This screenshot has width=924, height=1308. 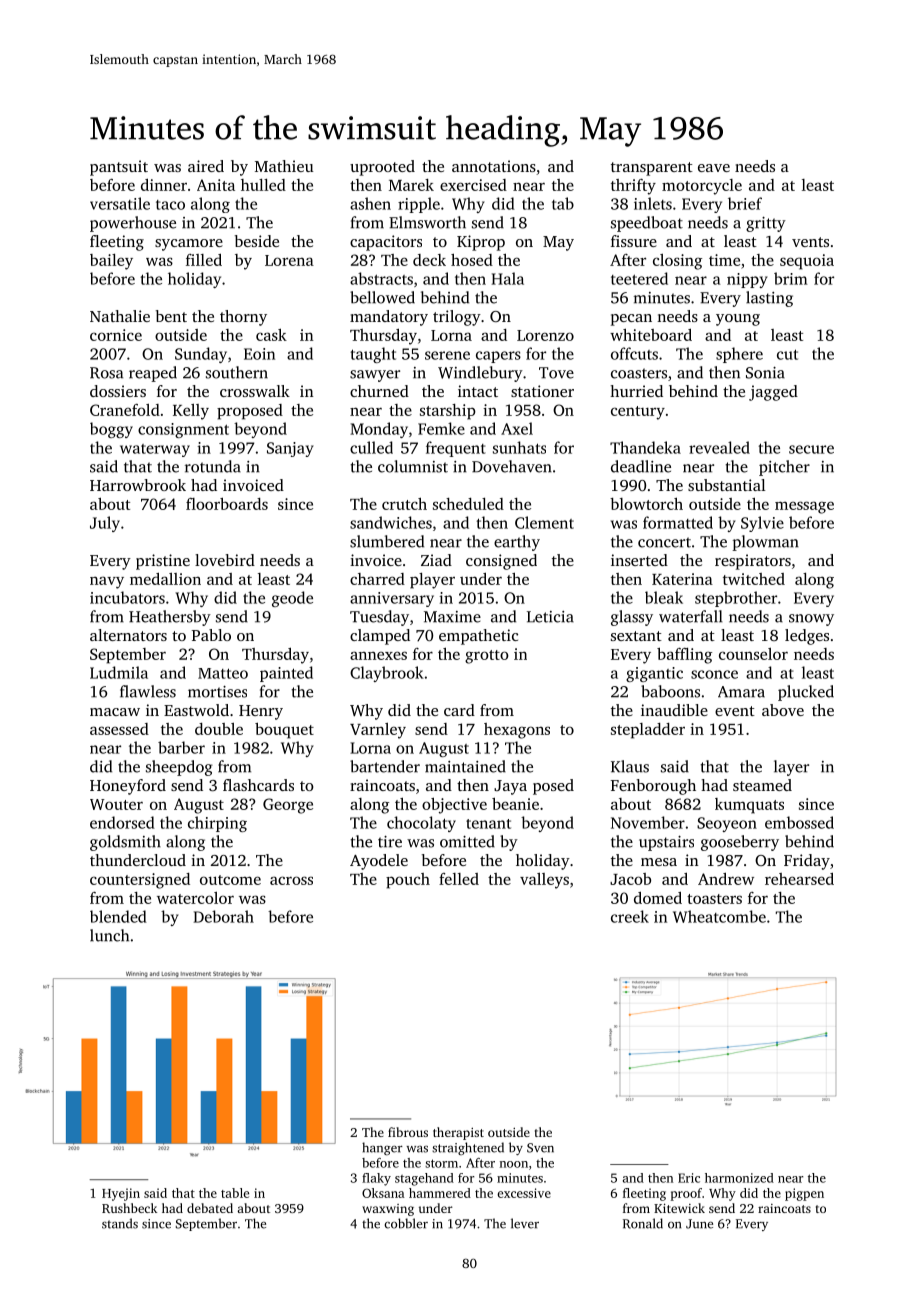 What do you see at coordinates (762, 524) in the screenshot?
I see `Sylvie` at bounding box center [762, 524].
